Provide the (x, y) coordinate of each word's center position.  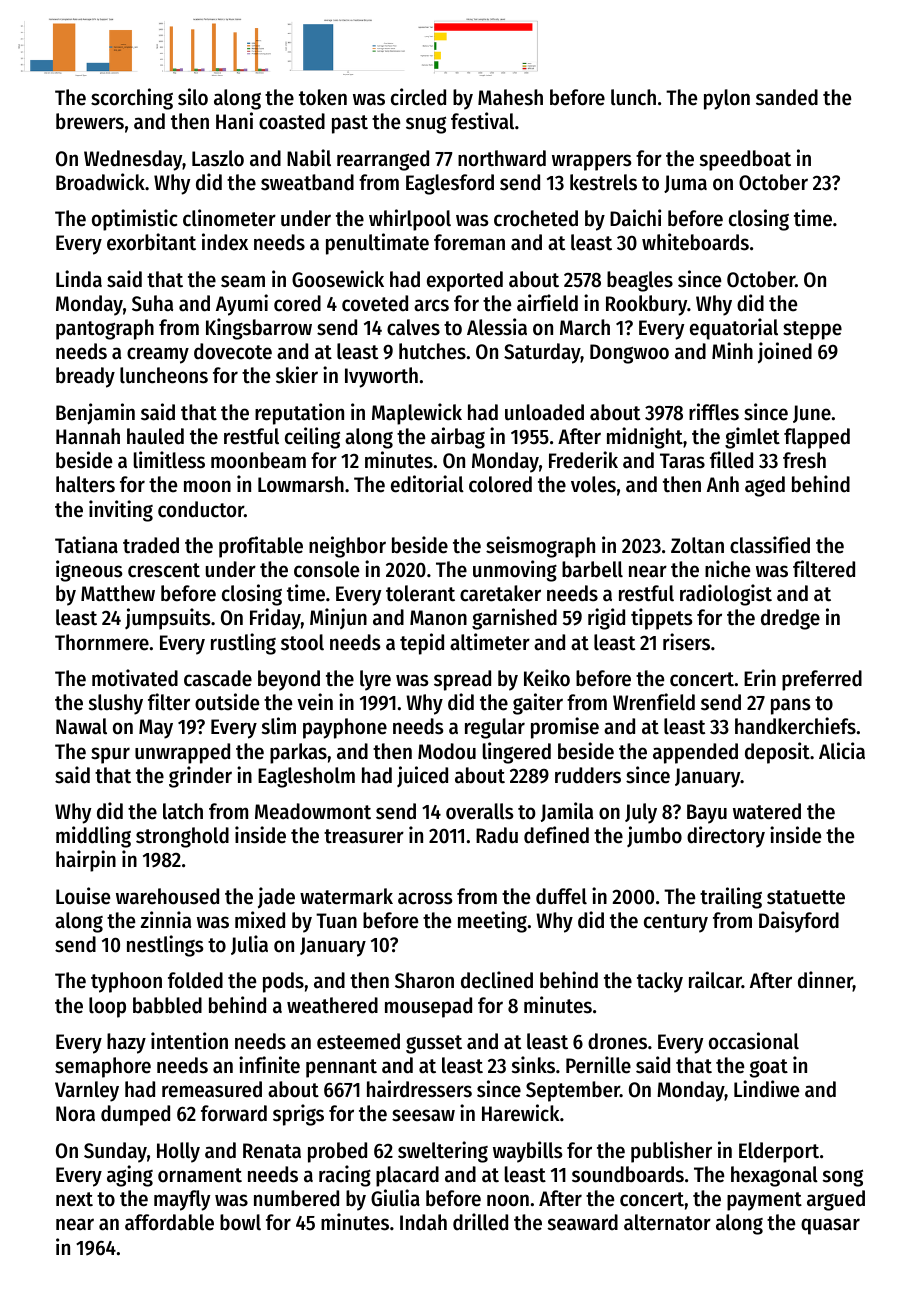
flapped (817, 438)
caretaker (500, 593)
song (843, 1178)
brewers (90, 121)
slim (279, 726)
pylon (727, 99)
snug (426, 125)
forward (234, 1113)
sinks (533, 1065)
